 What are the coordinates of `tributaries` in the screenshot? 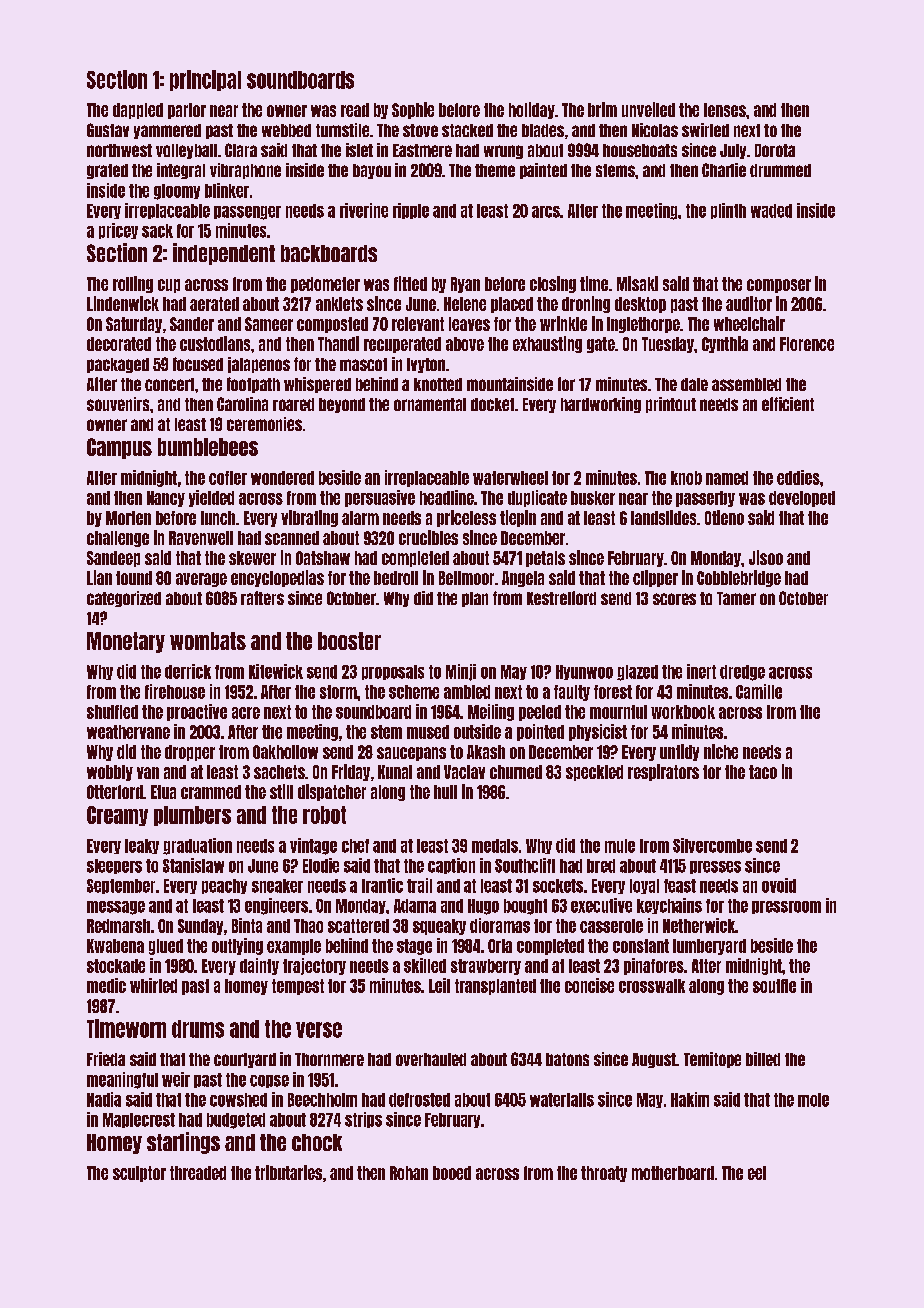 It's located at (288, 1172).
